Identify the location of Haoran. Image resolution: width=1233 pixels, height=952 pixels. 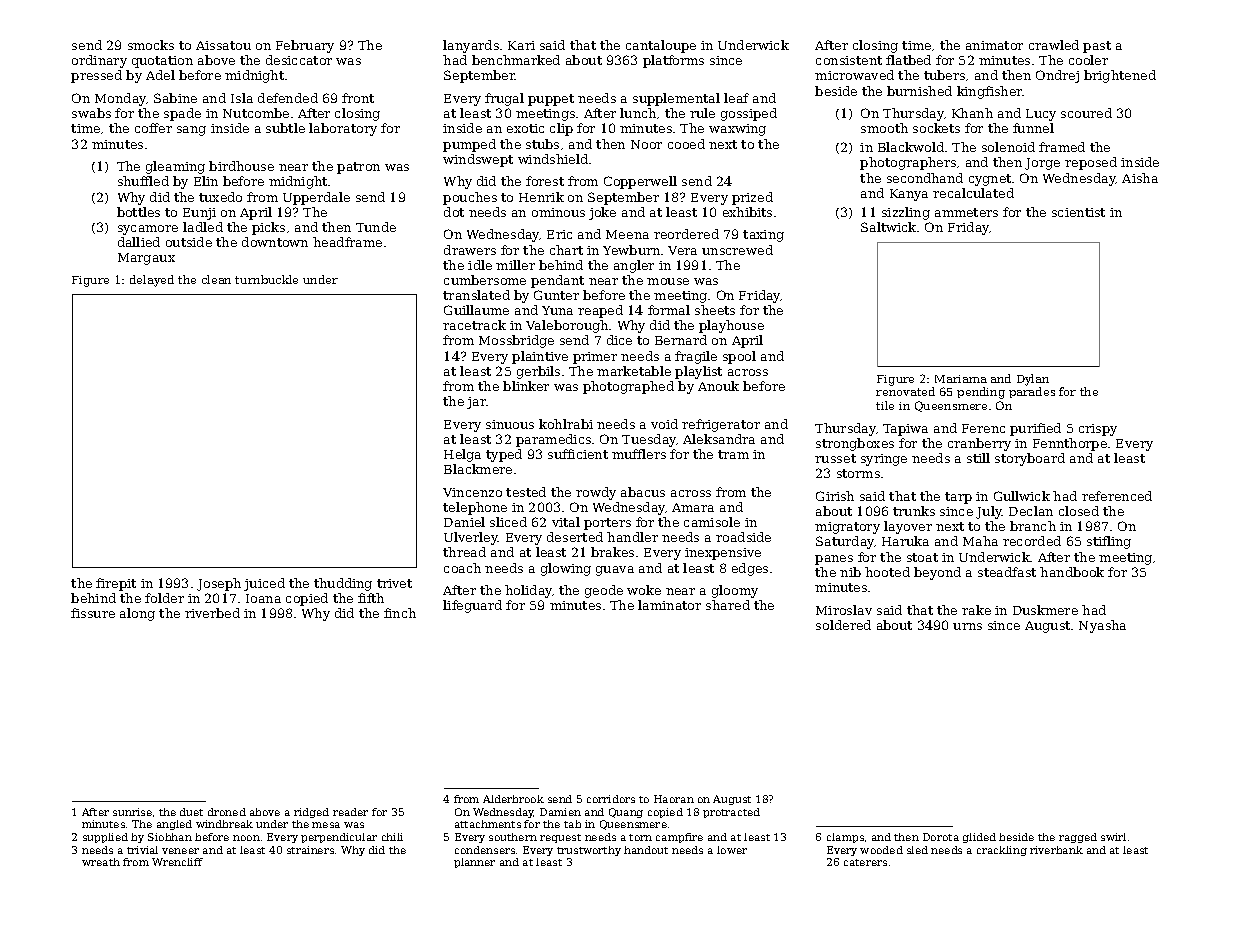
(674, 799).
